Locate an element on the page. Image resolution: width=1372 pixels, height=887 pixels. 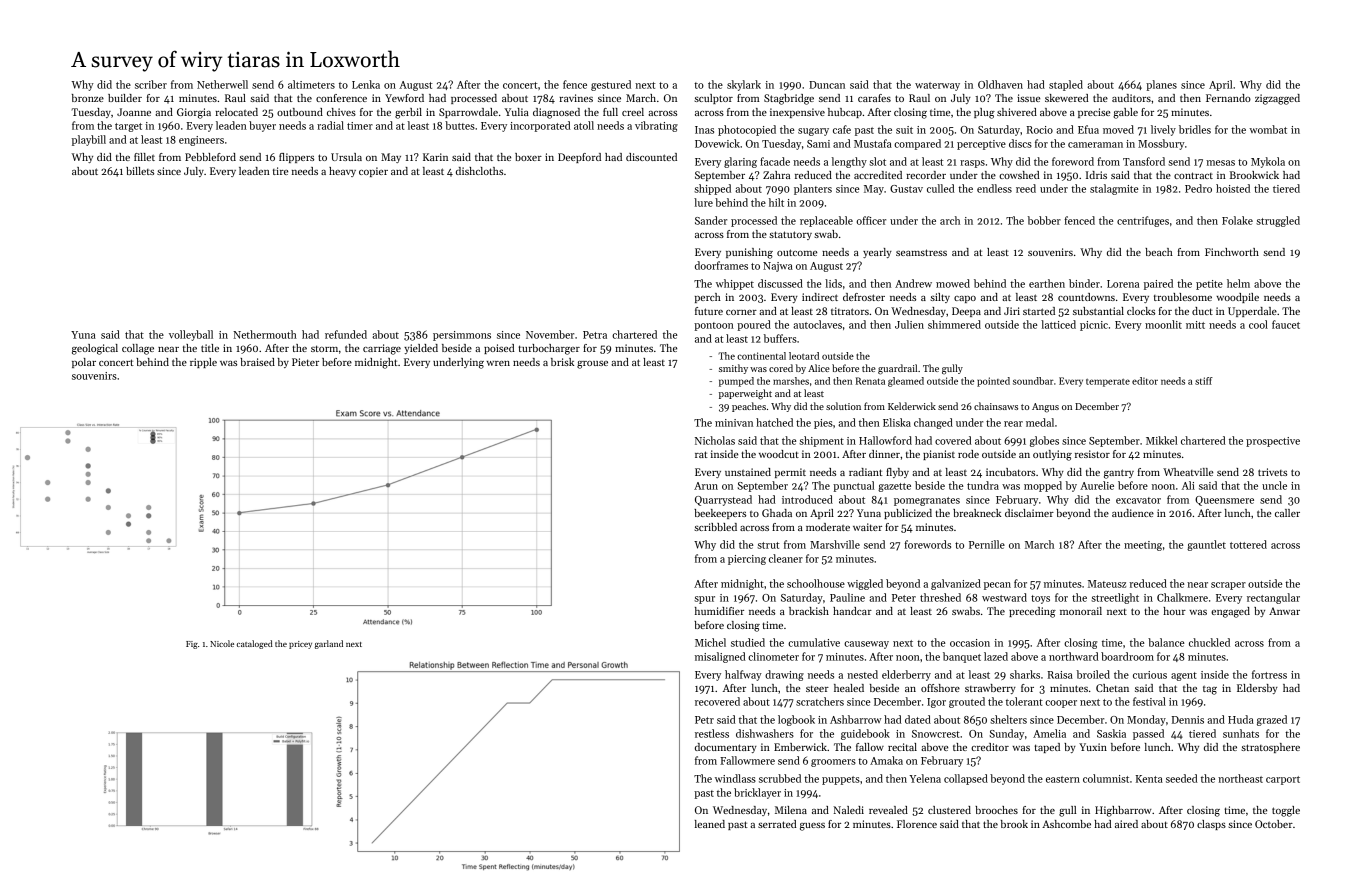
Nicole is located at coordinates (222, 643).
